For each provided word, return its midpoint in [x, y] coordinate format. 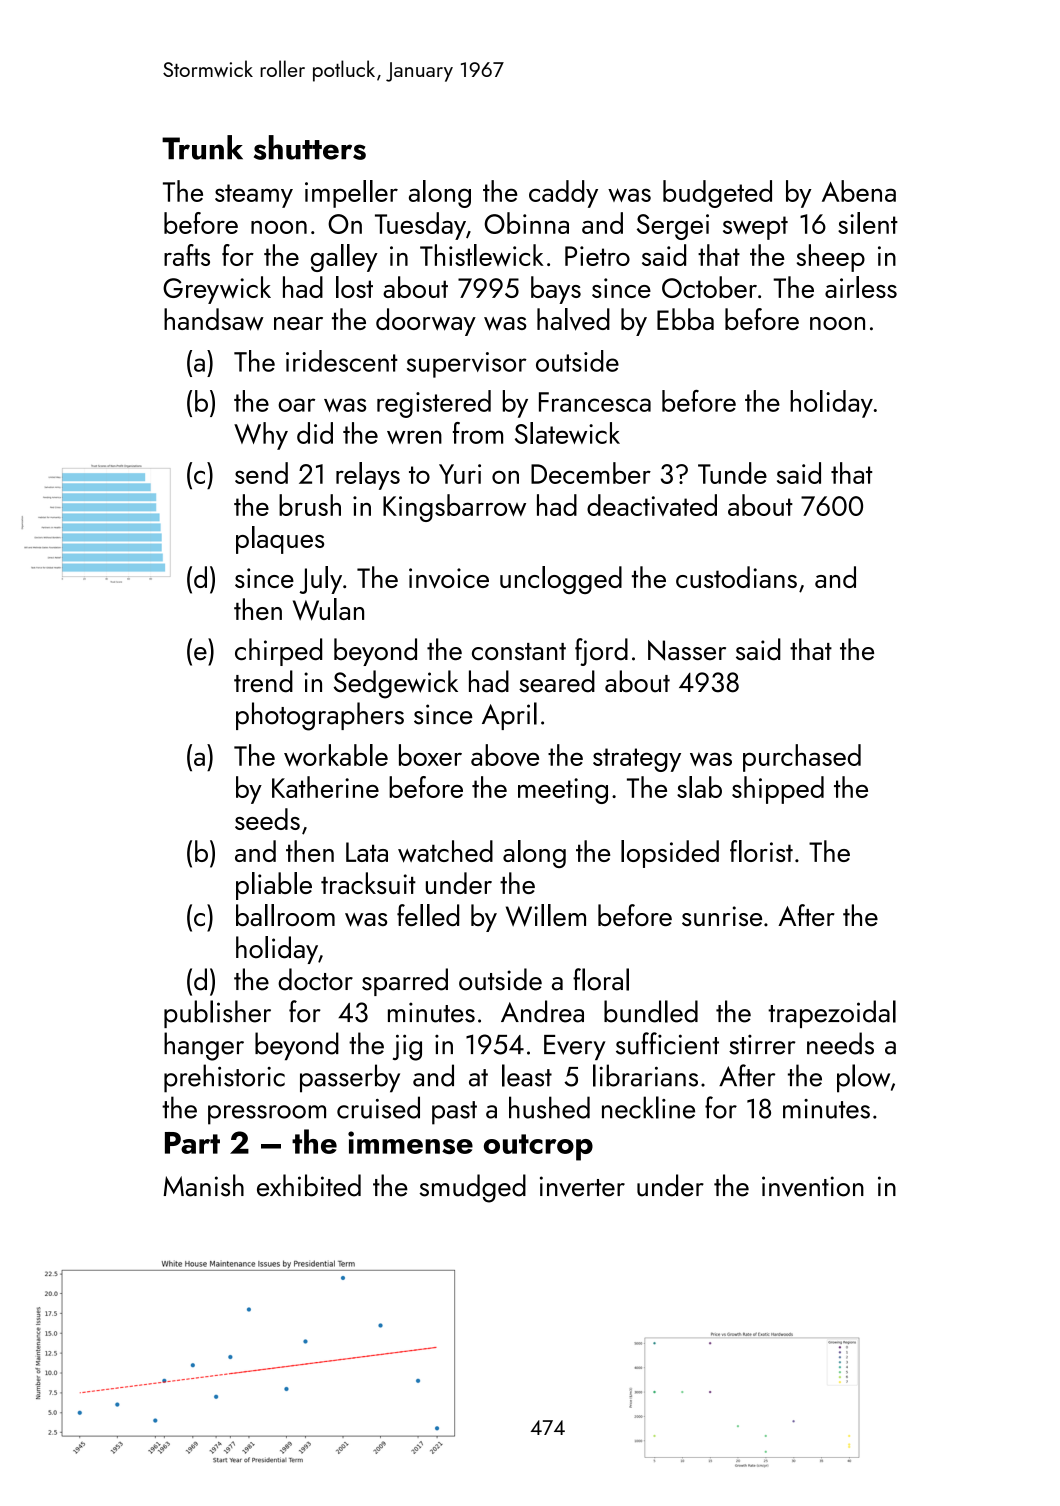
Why [261, 436]
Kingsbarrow [454, 508]
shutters [310, 147]
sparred [405, 982]
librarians [645, 1075]
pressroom [267, 1115]
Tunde [732, 473]
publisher [217, 1014]
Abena [859, 191]
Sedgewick [396, 684]
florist [761, 851]
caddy [563, 194]
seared [557, 681]
